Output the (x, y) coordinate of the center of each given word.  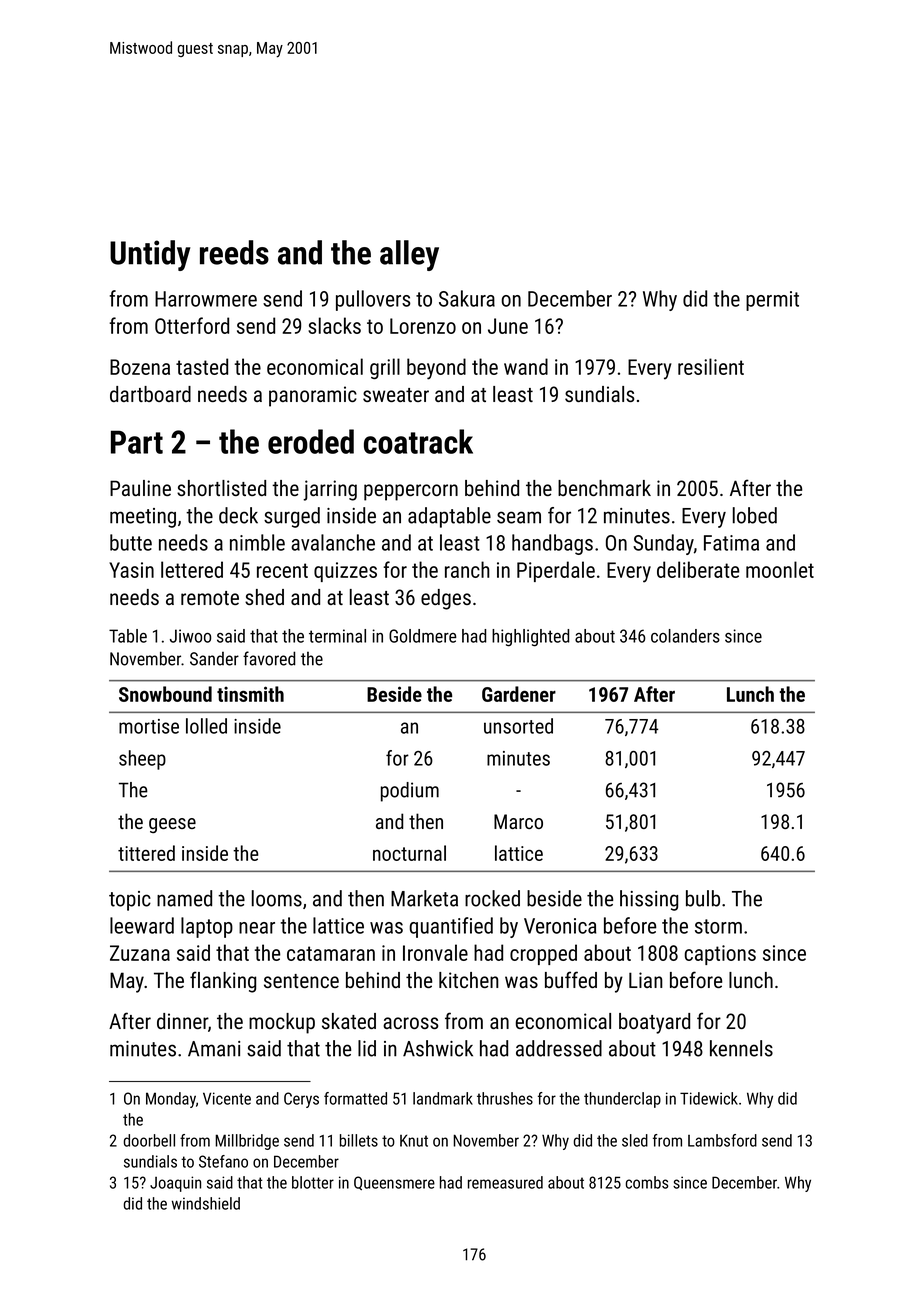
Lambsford (722, 1140)
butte (131, 542)
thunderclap (622, 1100)
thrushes (505, 1098)
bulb (703, 898)
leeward (142, 925)
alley (409, 255)
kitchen (469, 980)
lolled (206, 726)
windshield (206, 1203)
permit (772, 301)
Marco (518, 821)
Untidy (150, 255)
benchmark (604, 488)
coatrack (418, 441)
